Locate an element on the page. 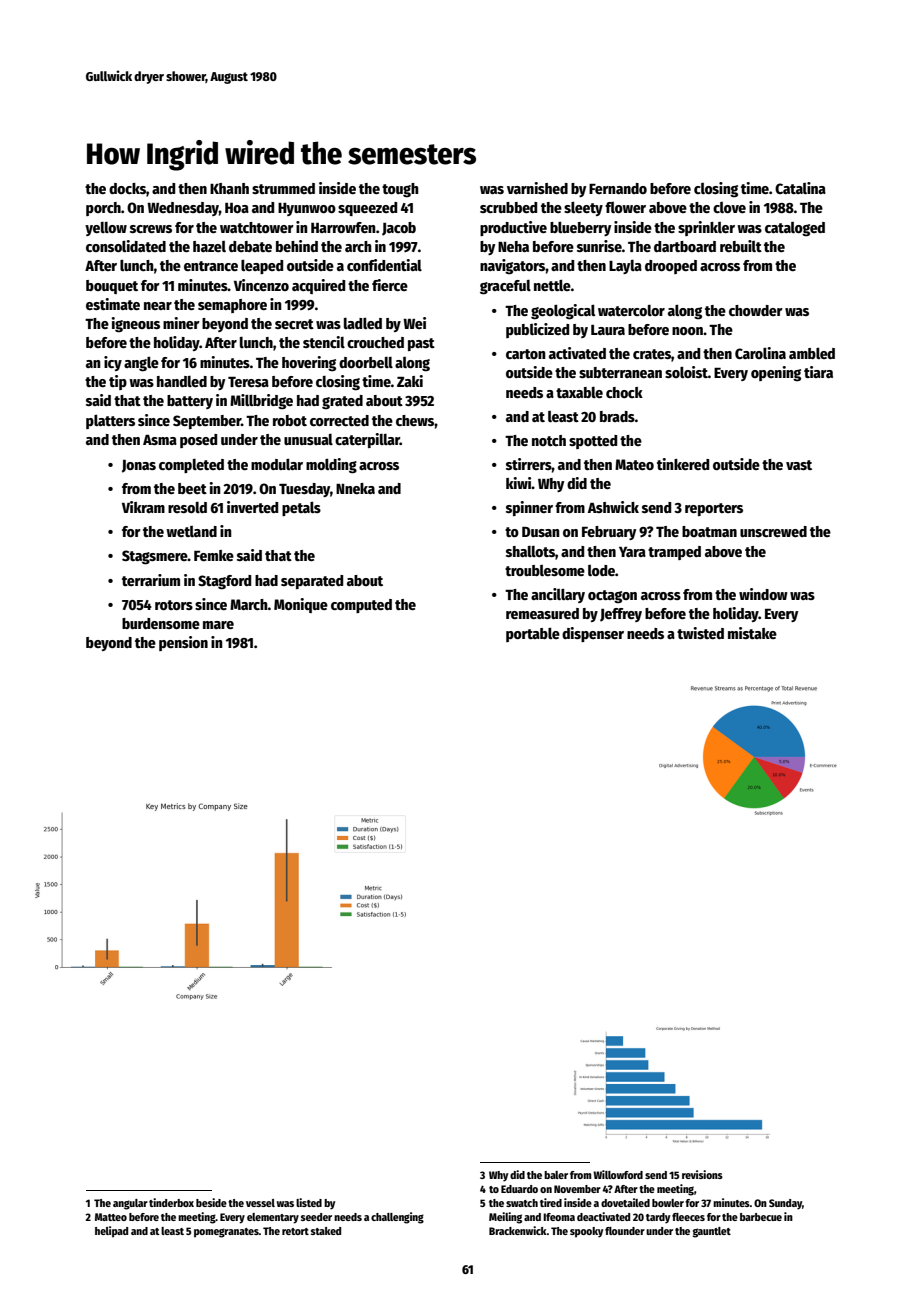 This page has width=924, height=1314. baler is located at coordinates (556, 1175).
